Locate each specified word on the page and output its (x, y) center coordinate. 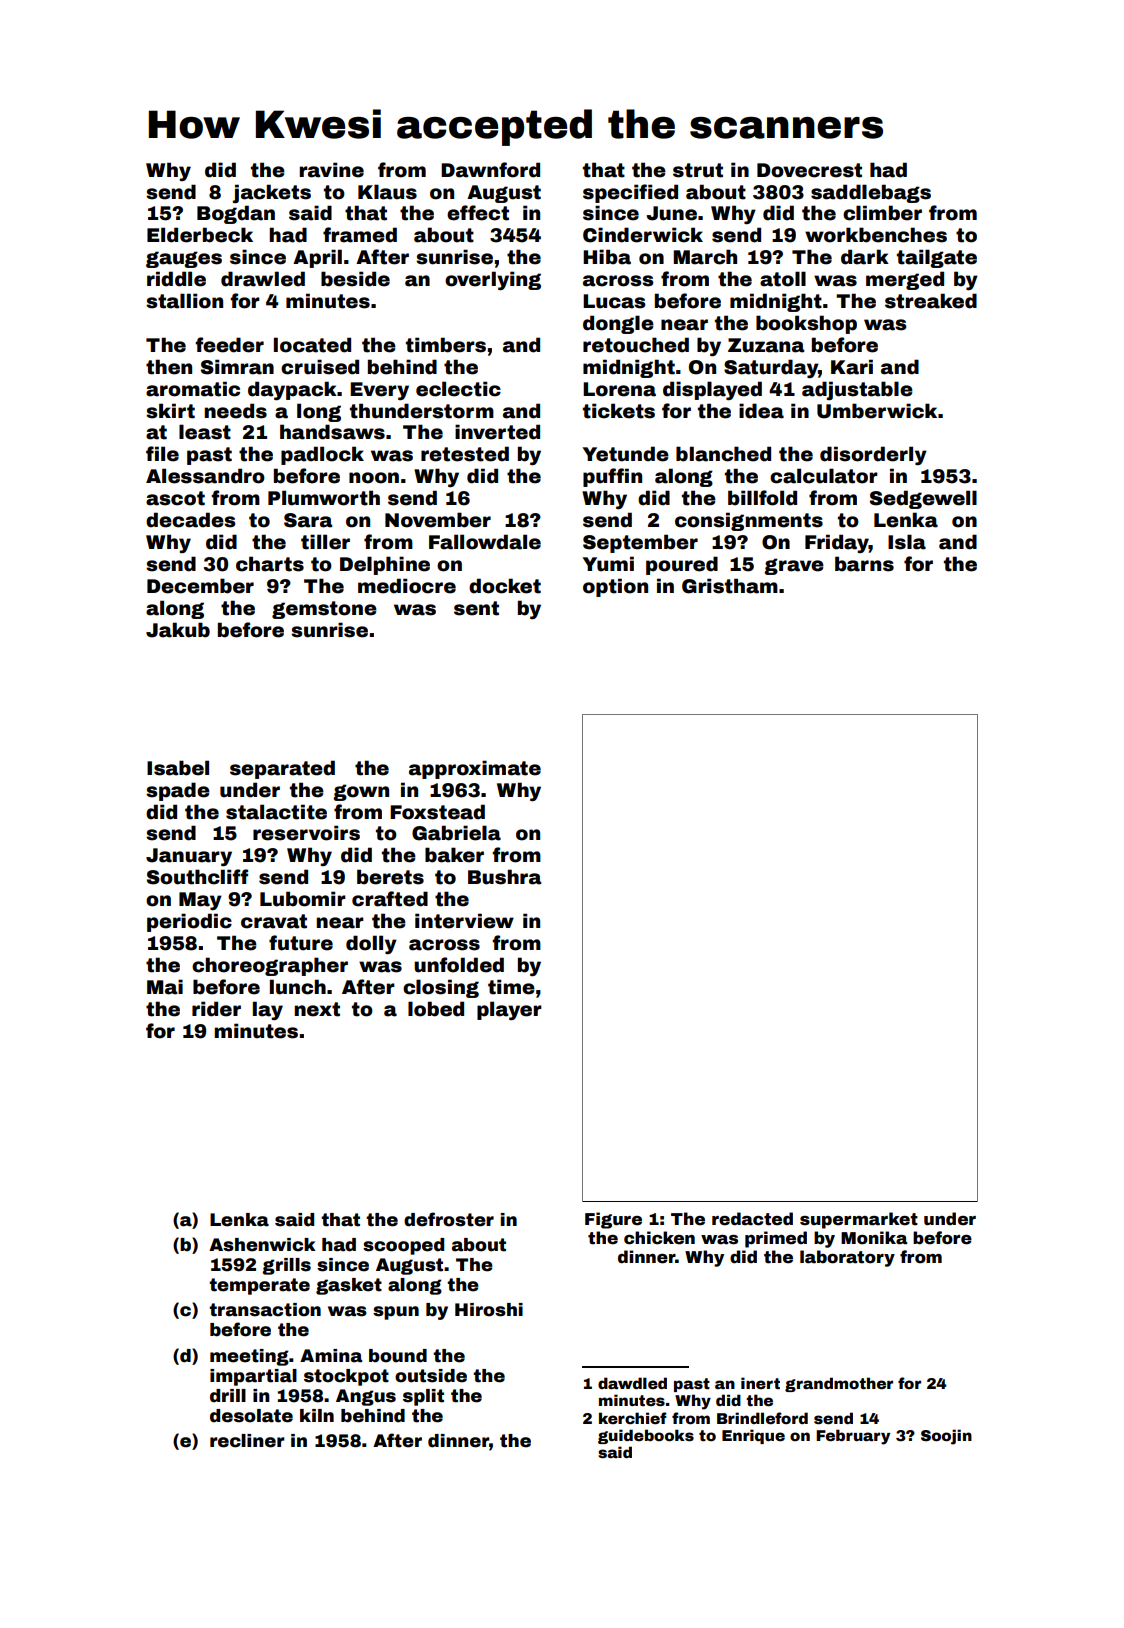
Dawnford (490, 170)
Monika (874, 1238)
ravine (331, 170)
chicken (659, 1238)
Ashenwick (262, 1245)
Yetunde (626, 454)
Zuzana (766, 345)
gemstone (324, 610)
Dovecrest (809, 170)
